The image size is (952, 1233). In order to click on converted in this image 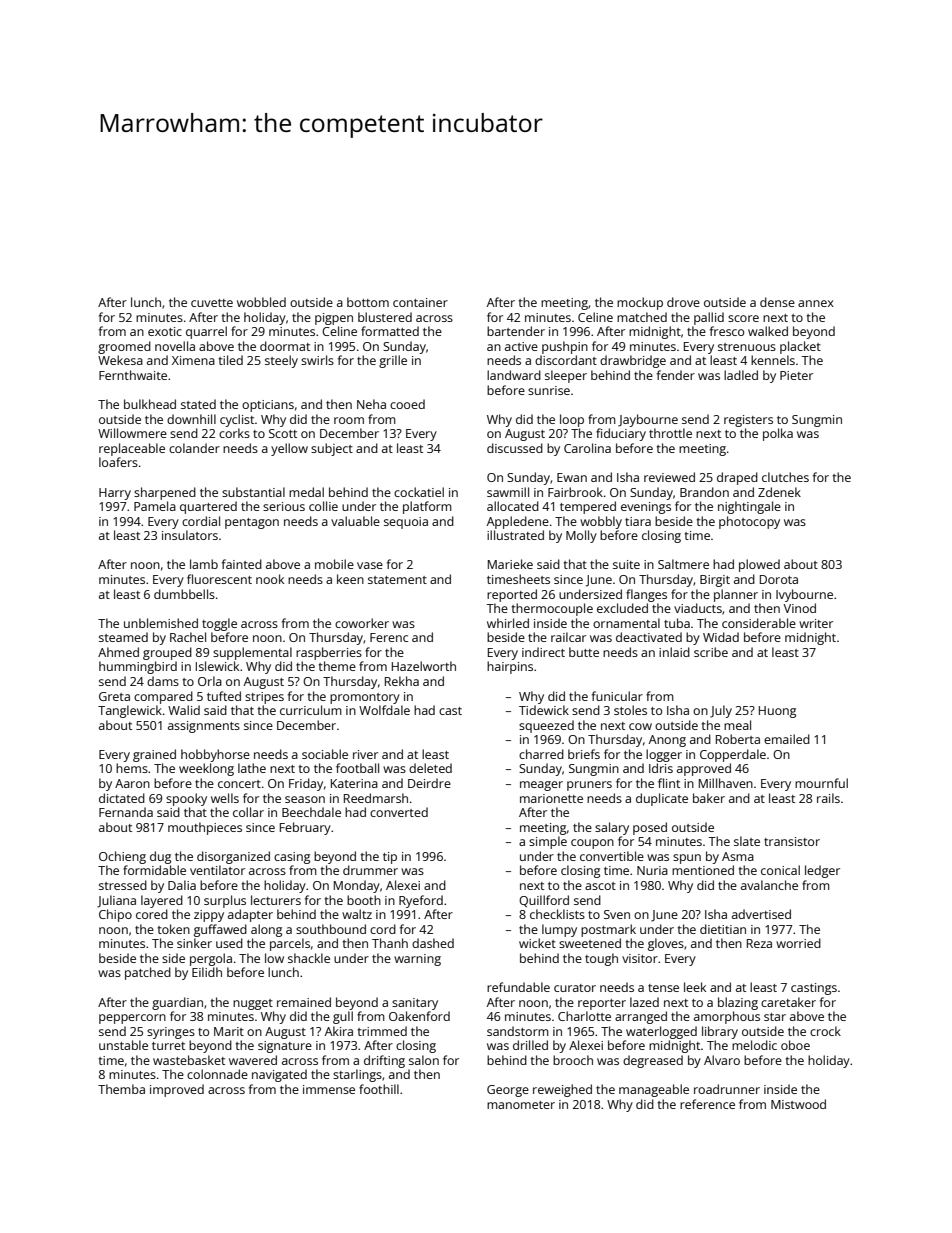, I will do `click(399, 812)`.
